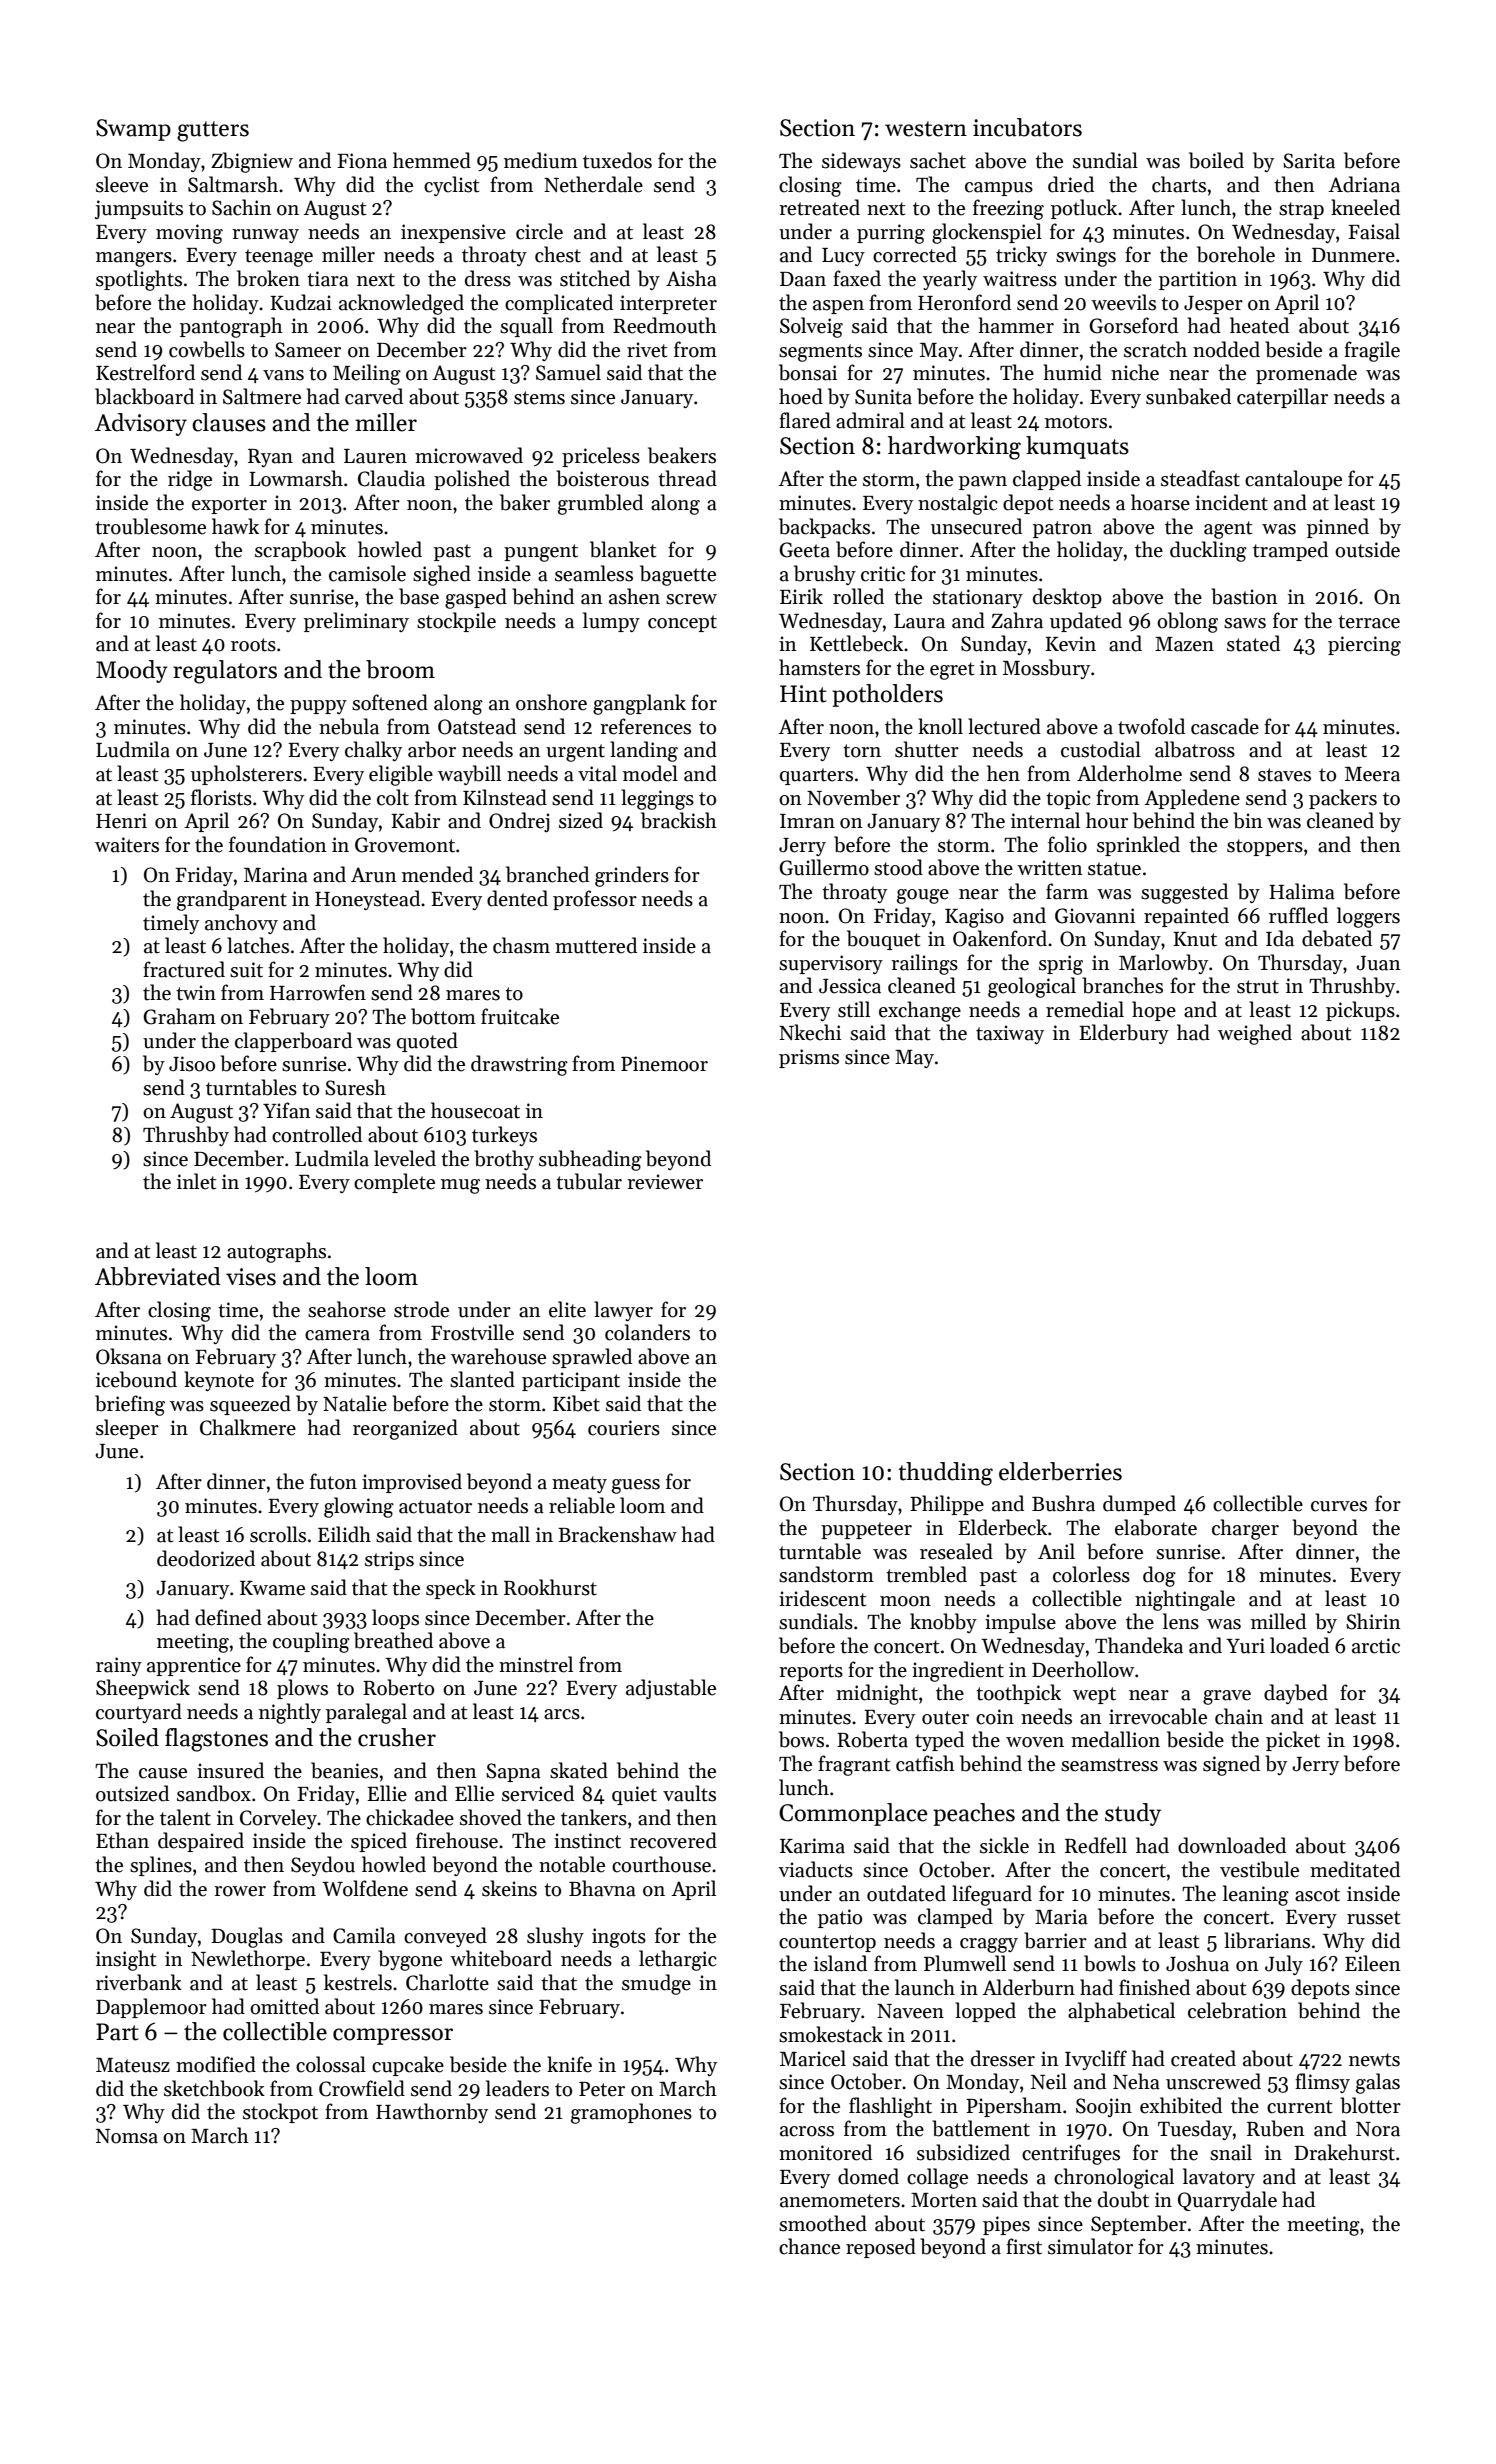 The height and width of the screenshot is (2464, 1496). Describe the element at coordinates (284, 2006) in the screenshot. I see `omitted` at that location.
